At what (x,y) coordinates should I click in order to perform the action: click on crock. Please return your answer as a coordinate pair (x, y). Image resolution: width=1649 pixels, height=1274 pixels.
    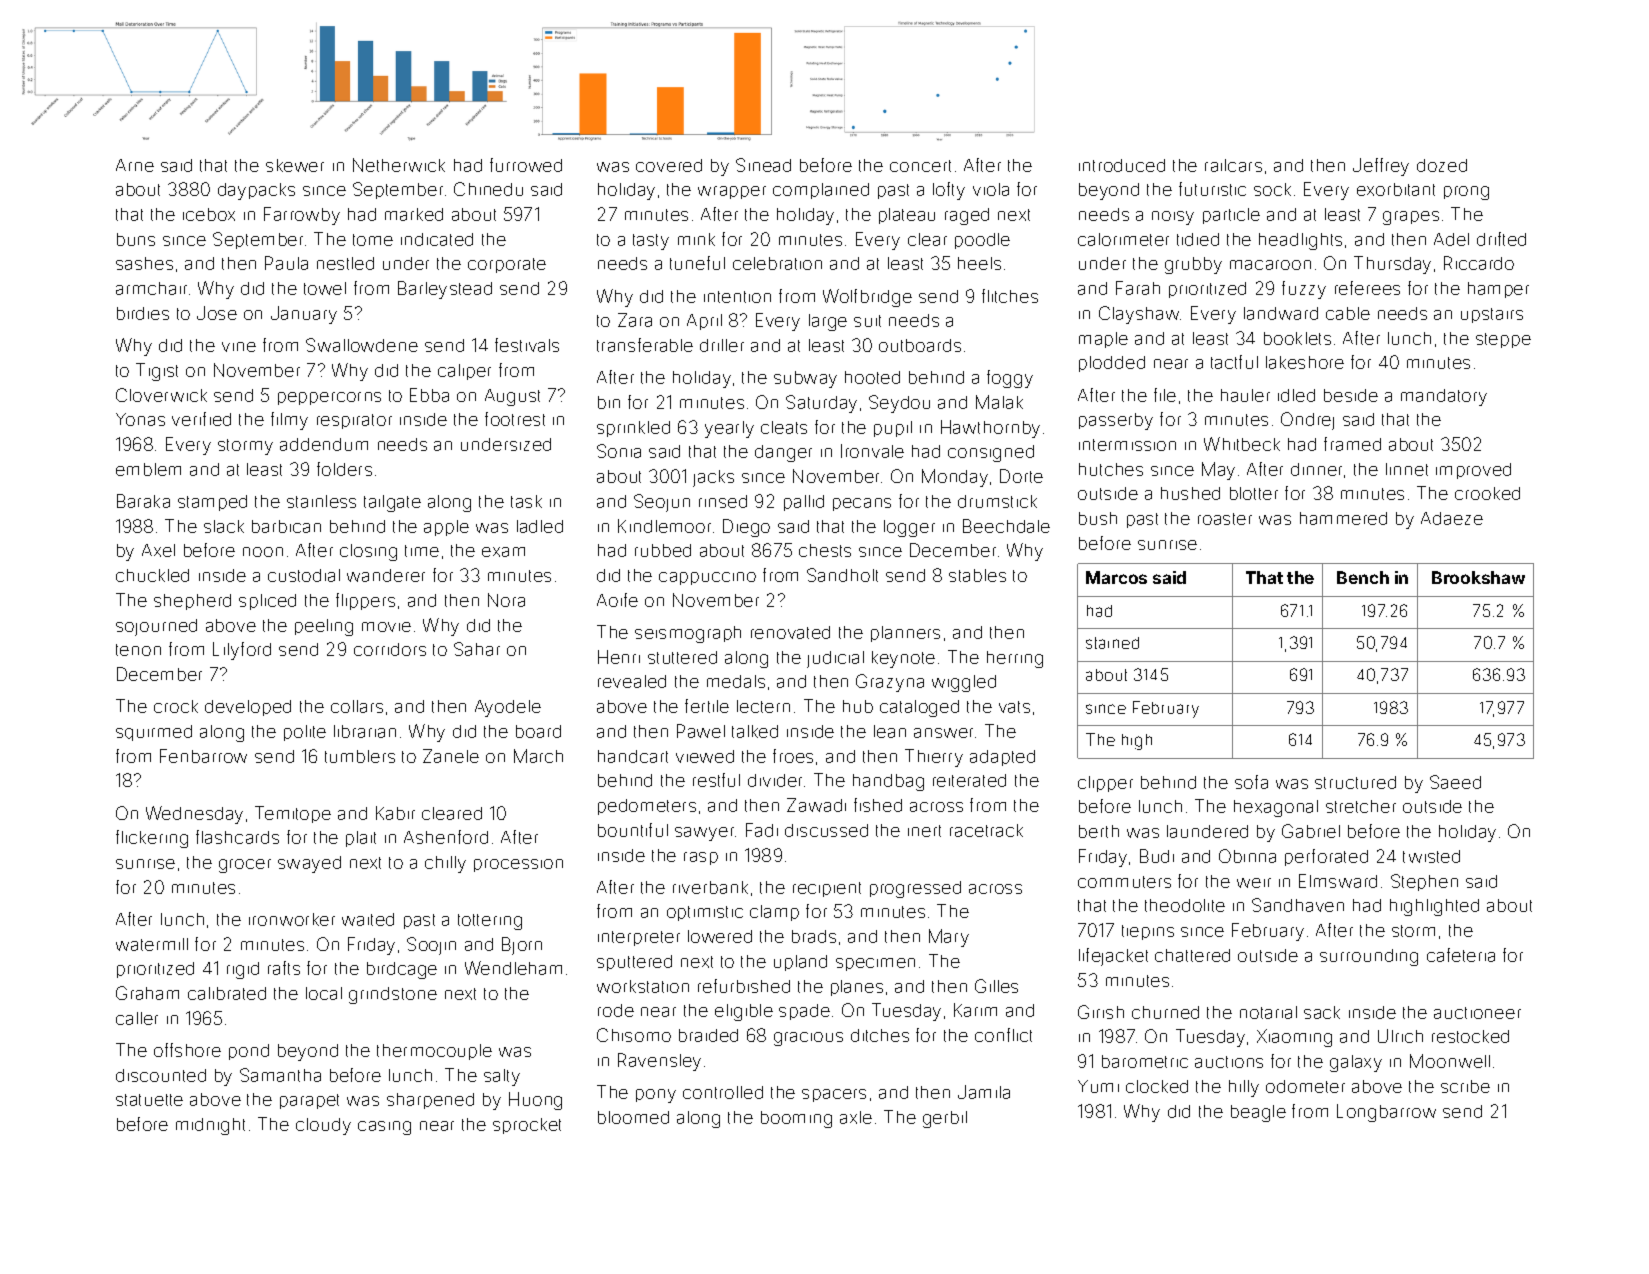
    Looking at the image, I should click on (176, 706).
